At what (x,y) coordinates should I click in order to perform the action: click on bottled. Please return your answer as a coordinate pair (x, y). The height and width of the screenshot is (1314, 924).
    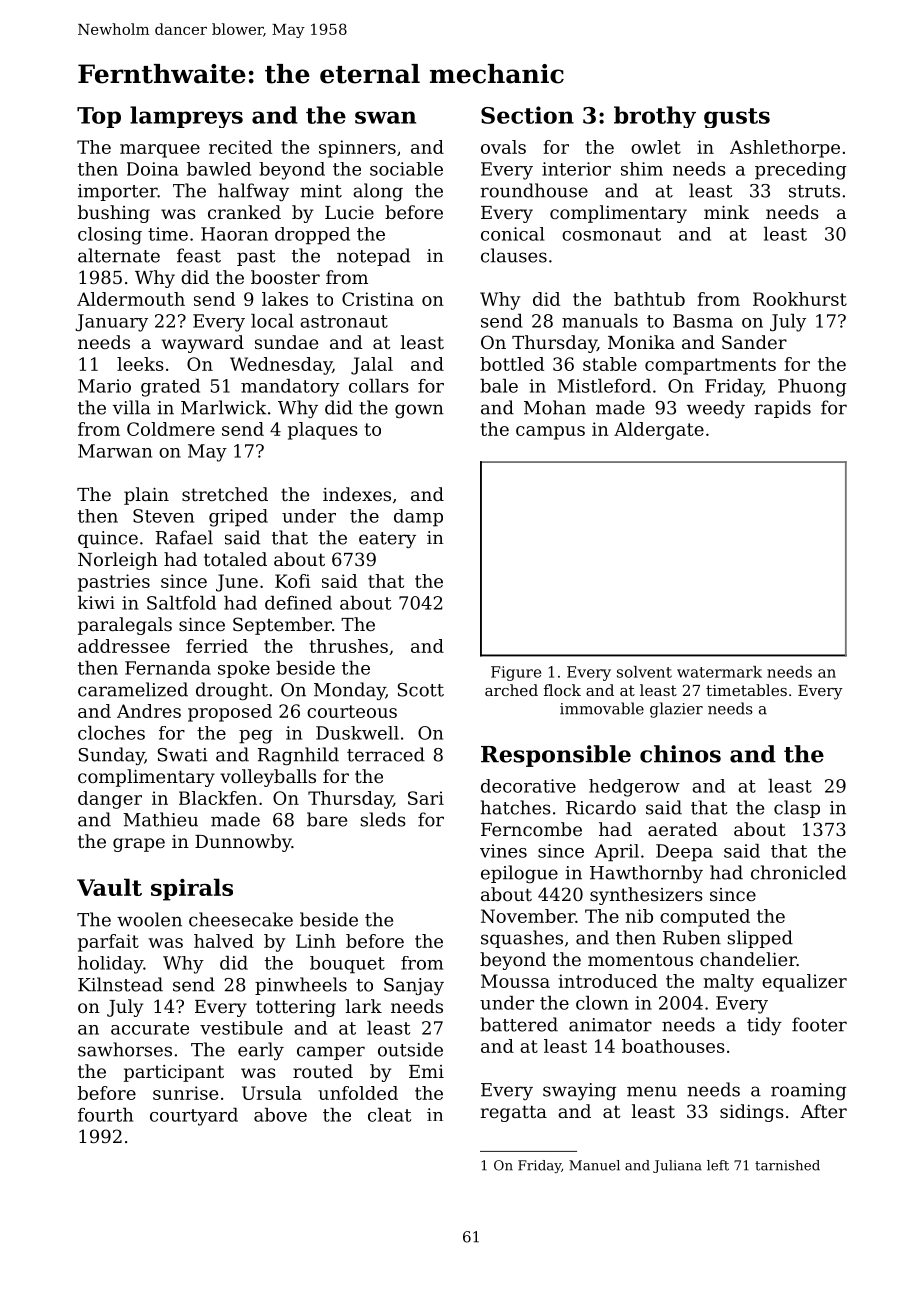
    Looking at the image, I should click on (512, 364).
